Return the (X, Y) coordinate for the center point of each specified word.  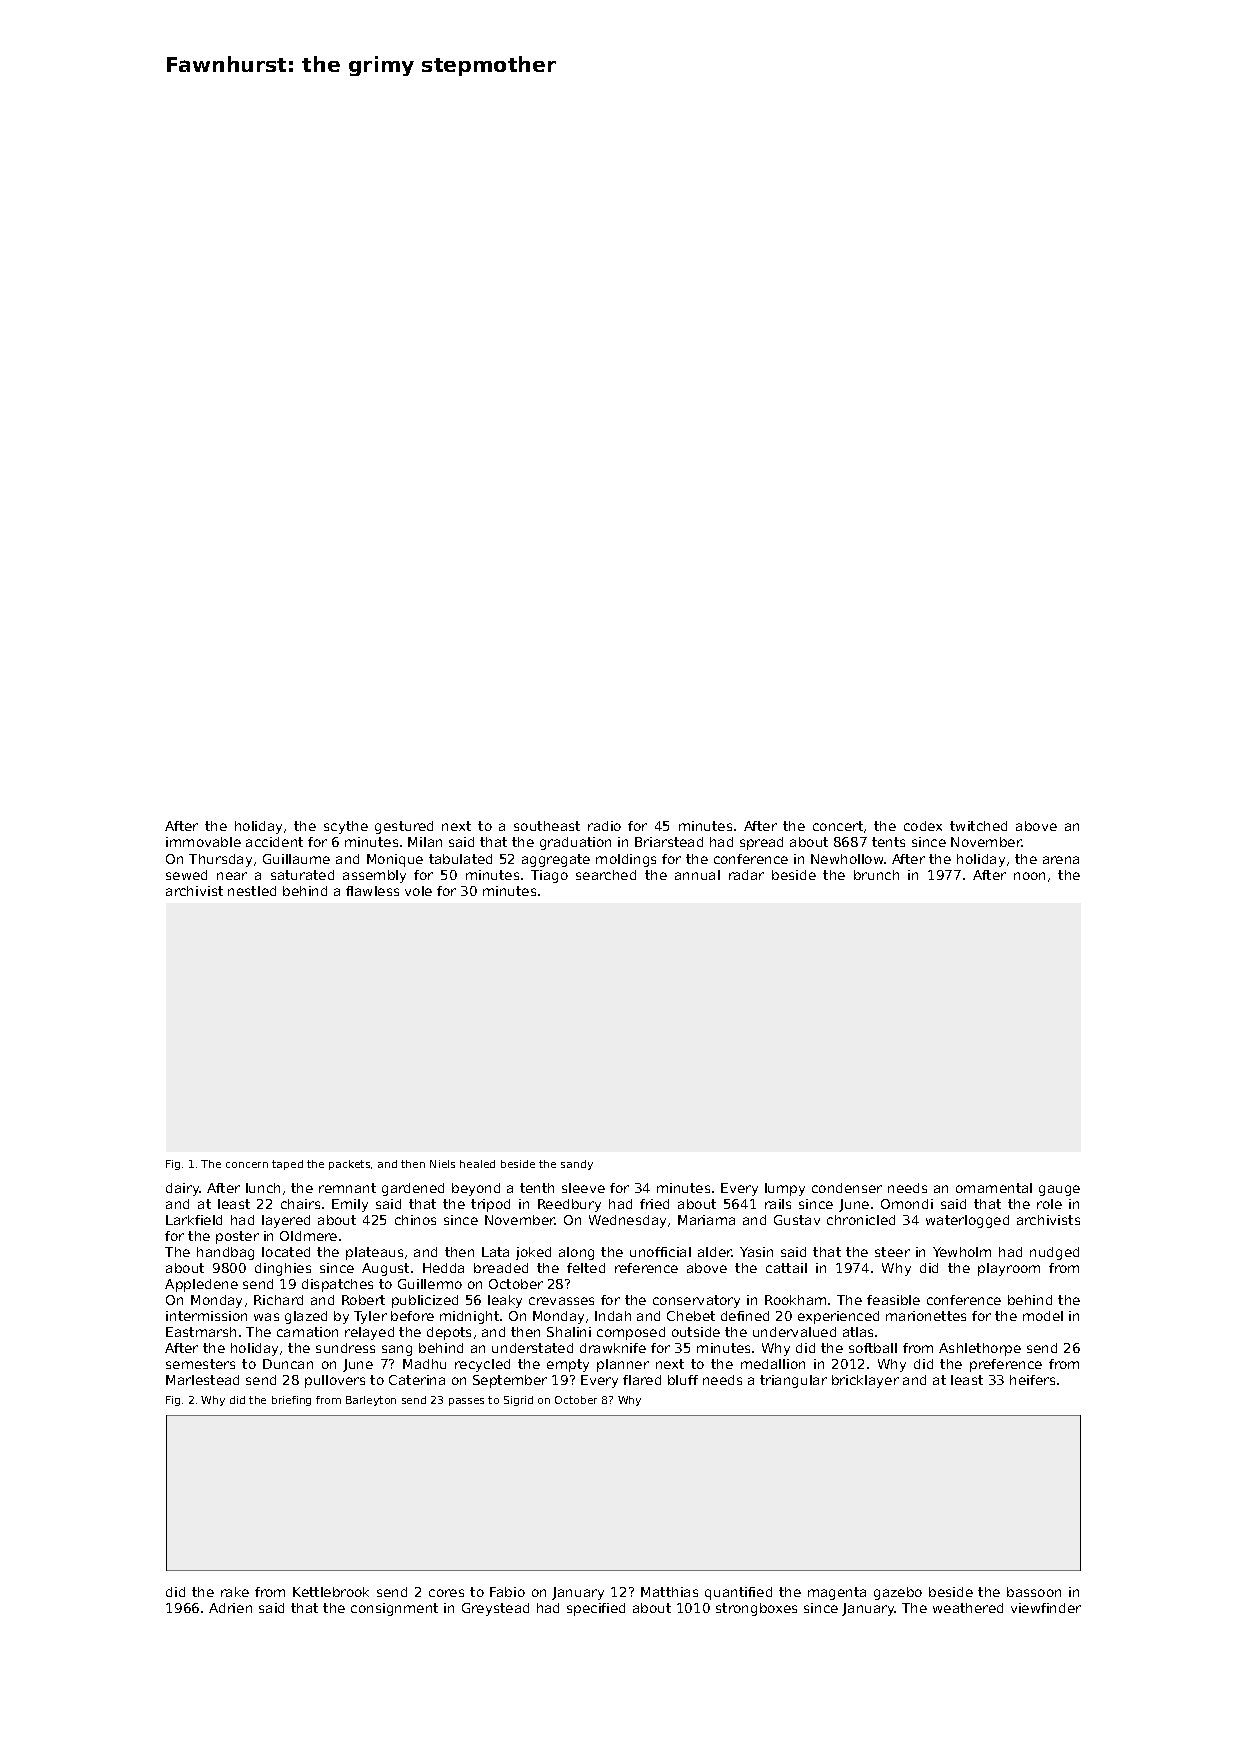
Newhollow (847, 859)
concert (838, 826)
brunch (876, 875)
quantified (738, 1593)
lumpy (785, 1189)
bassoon (1034, 1592)
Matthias (669, 1592)
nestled (252, 891)
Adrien (230, 1608)
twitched (978, 826)
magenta (837, 1593)
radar (746, 875)
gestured (404, 827)
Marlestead (202, 1380)
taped (287, 1165)
